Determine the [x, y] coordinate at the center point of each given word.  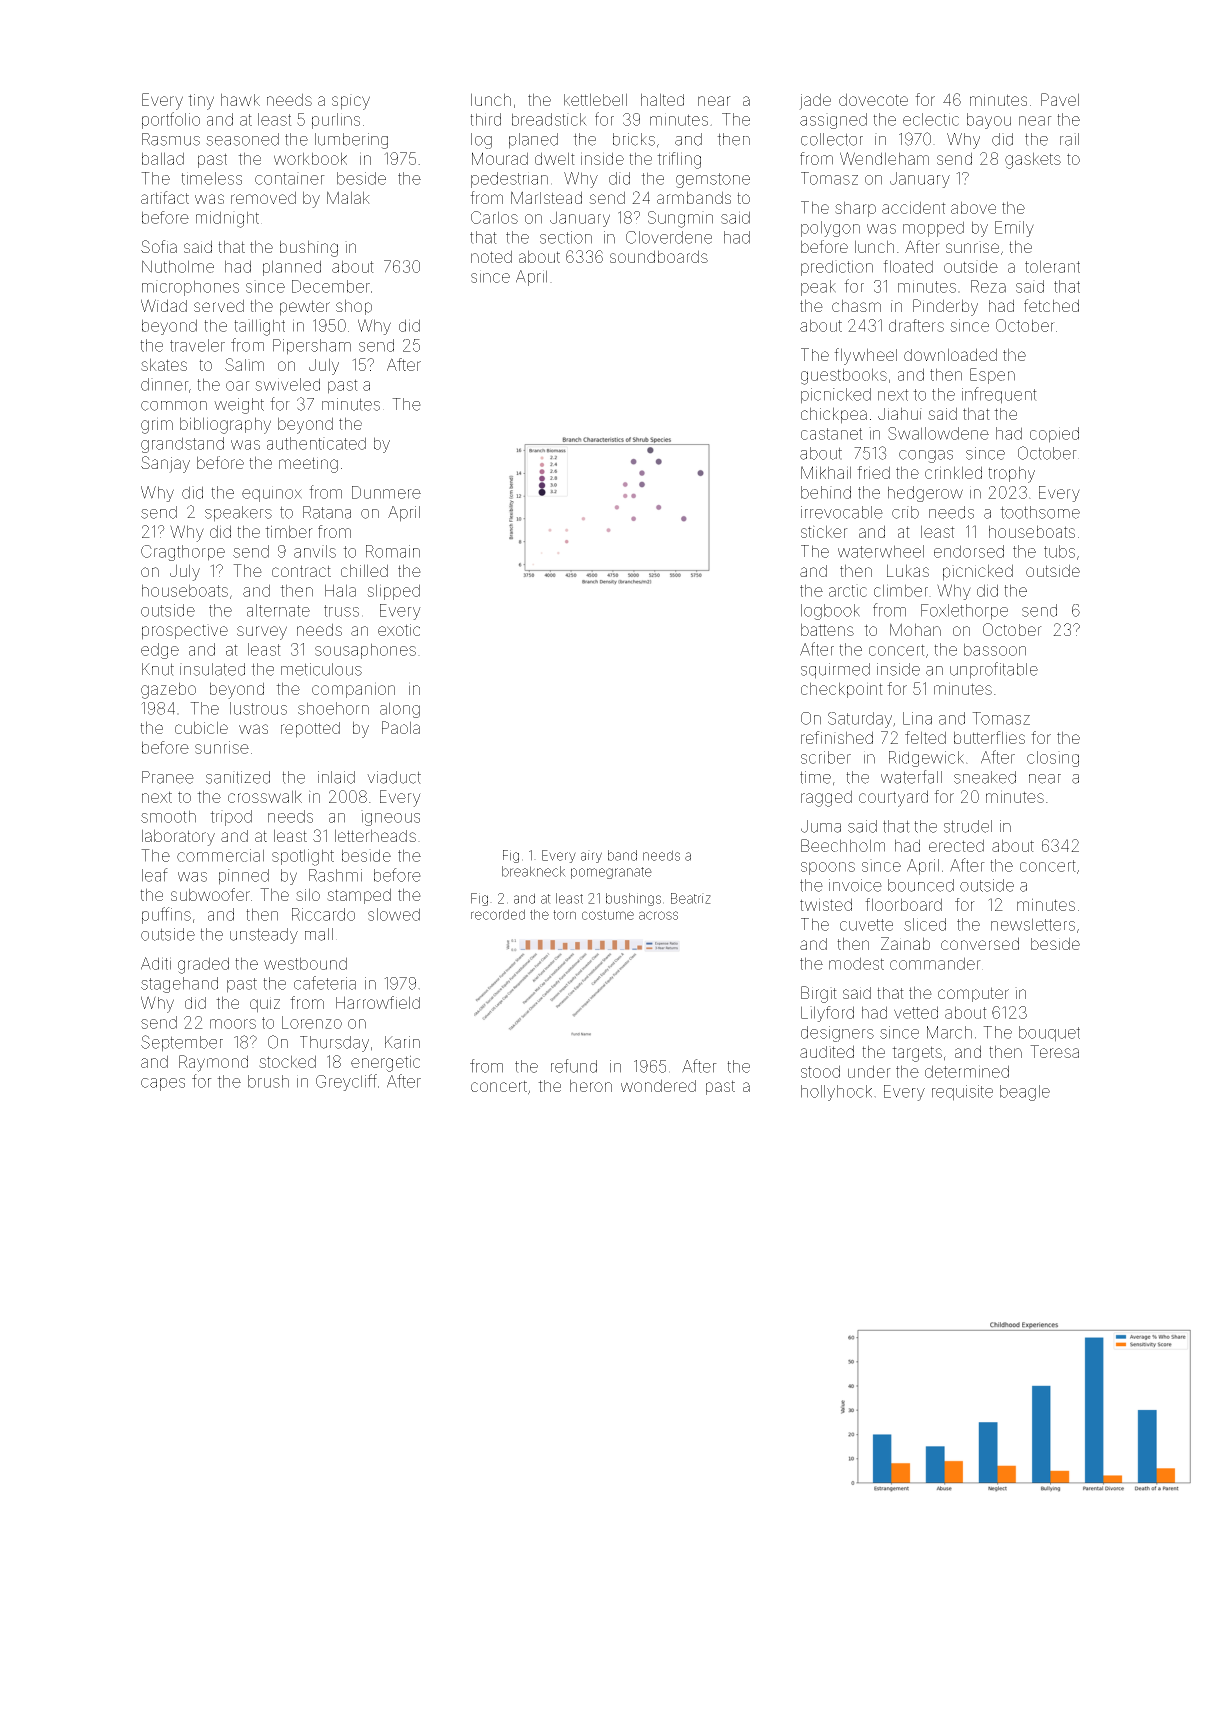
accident [914, 207]
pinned [244, 877]
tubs [1059, 551]
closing [1053, 759]
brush [268, 1081]
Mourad [500, 158]
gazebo [168, 690]
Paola [401, 727]
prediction [837, 268]
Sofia [159, 246]
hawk [240, 99]
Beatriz [691, 898]
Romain [393, 551]
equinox [272, 494]
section [566, 237]
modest [856, 963]
